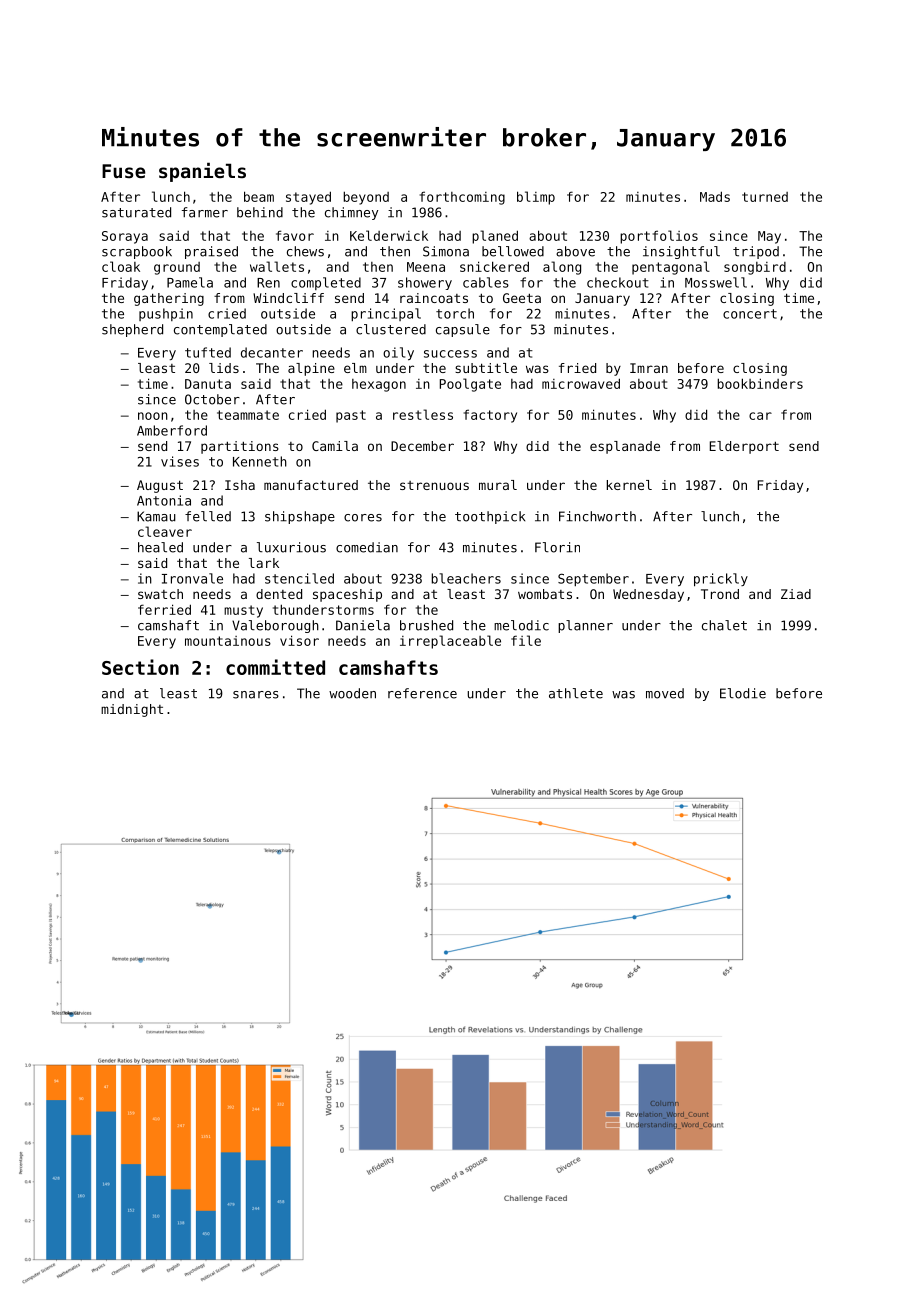 The height and width of the page is (1308, 924). What do you see at coordinates (724, 625) in the page?
I see `chalet` at bounding box center [724, 625].
